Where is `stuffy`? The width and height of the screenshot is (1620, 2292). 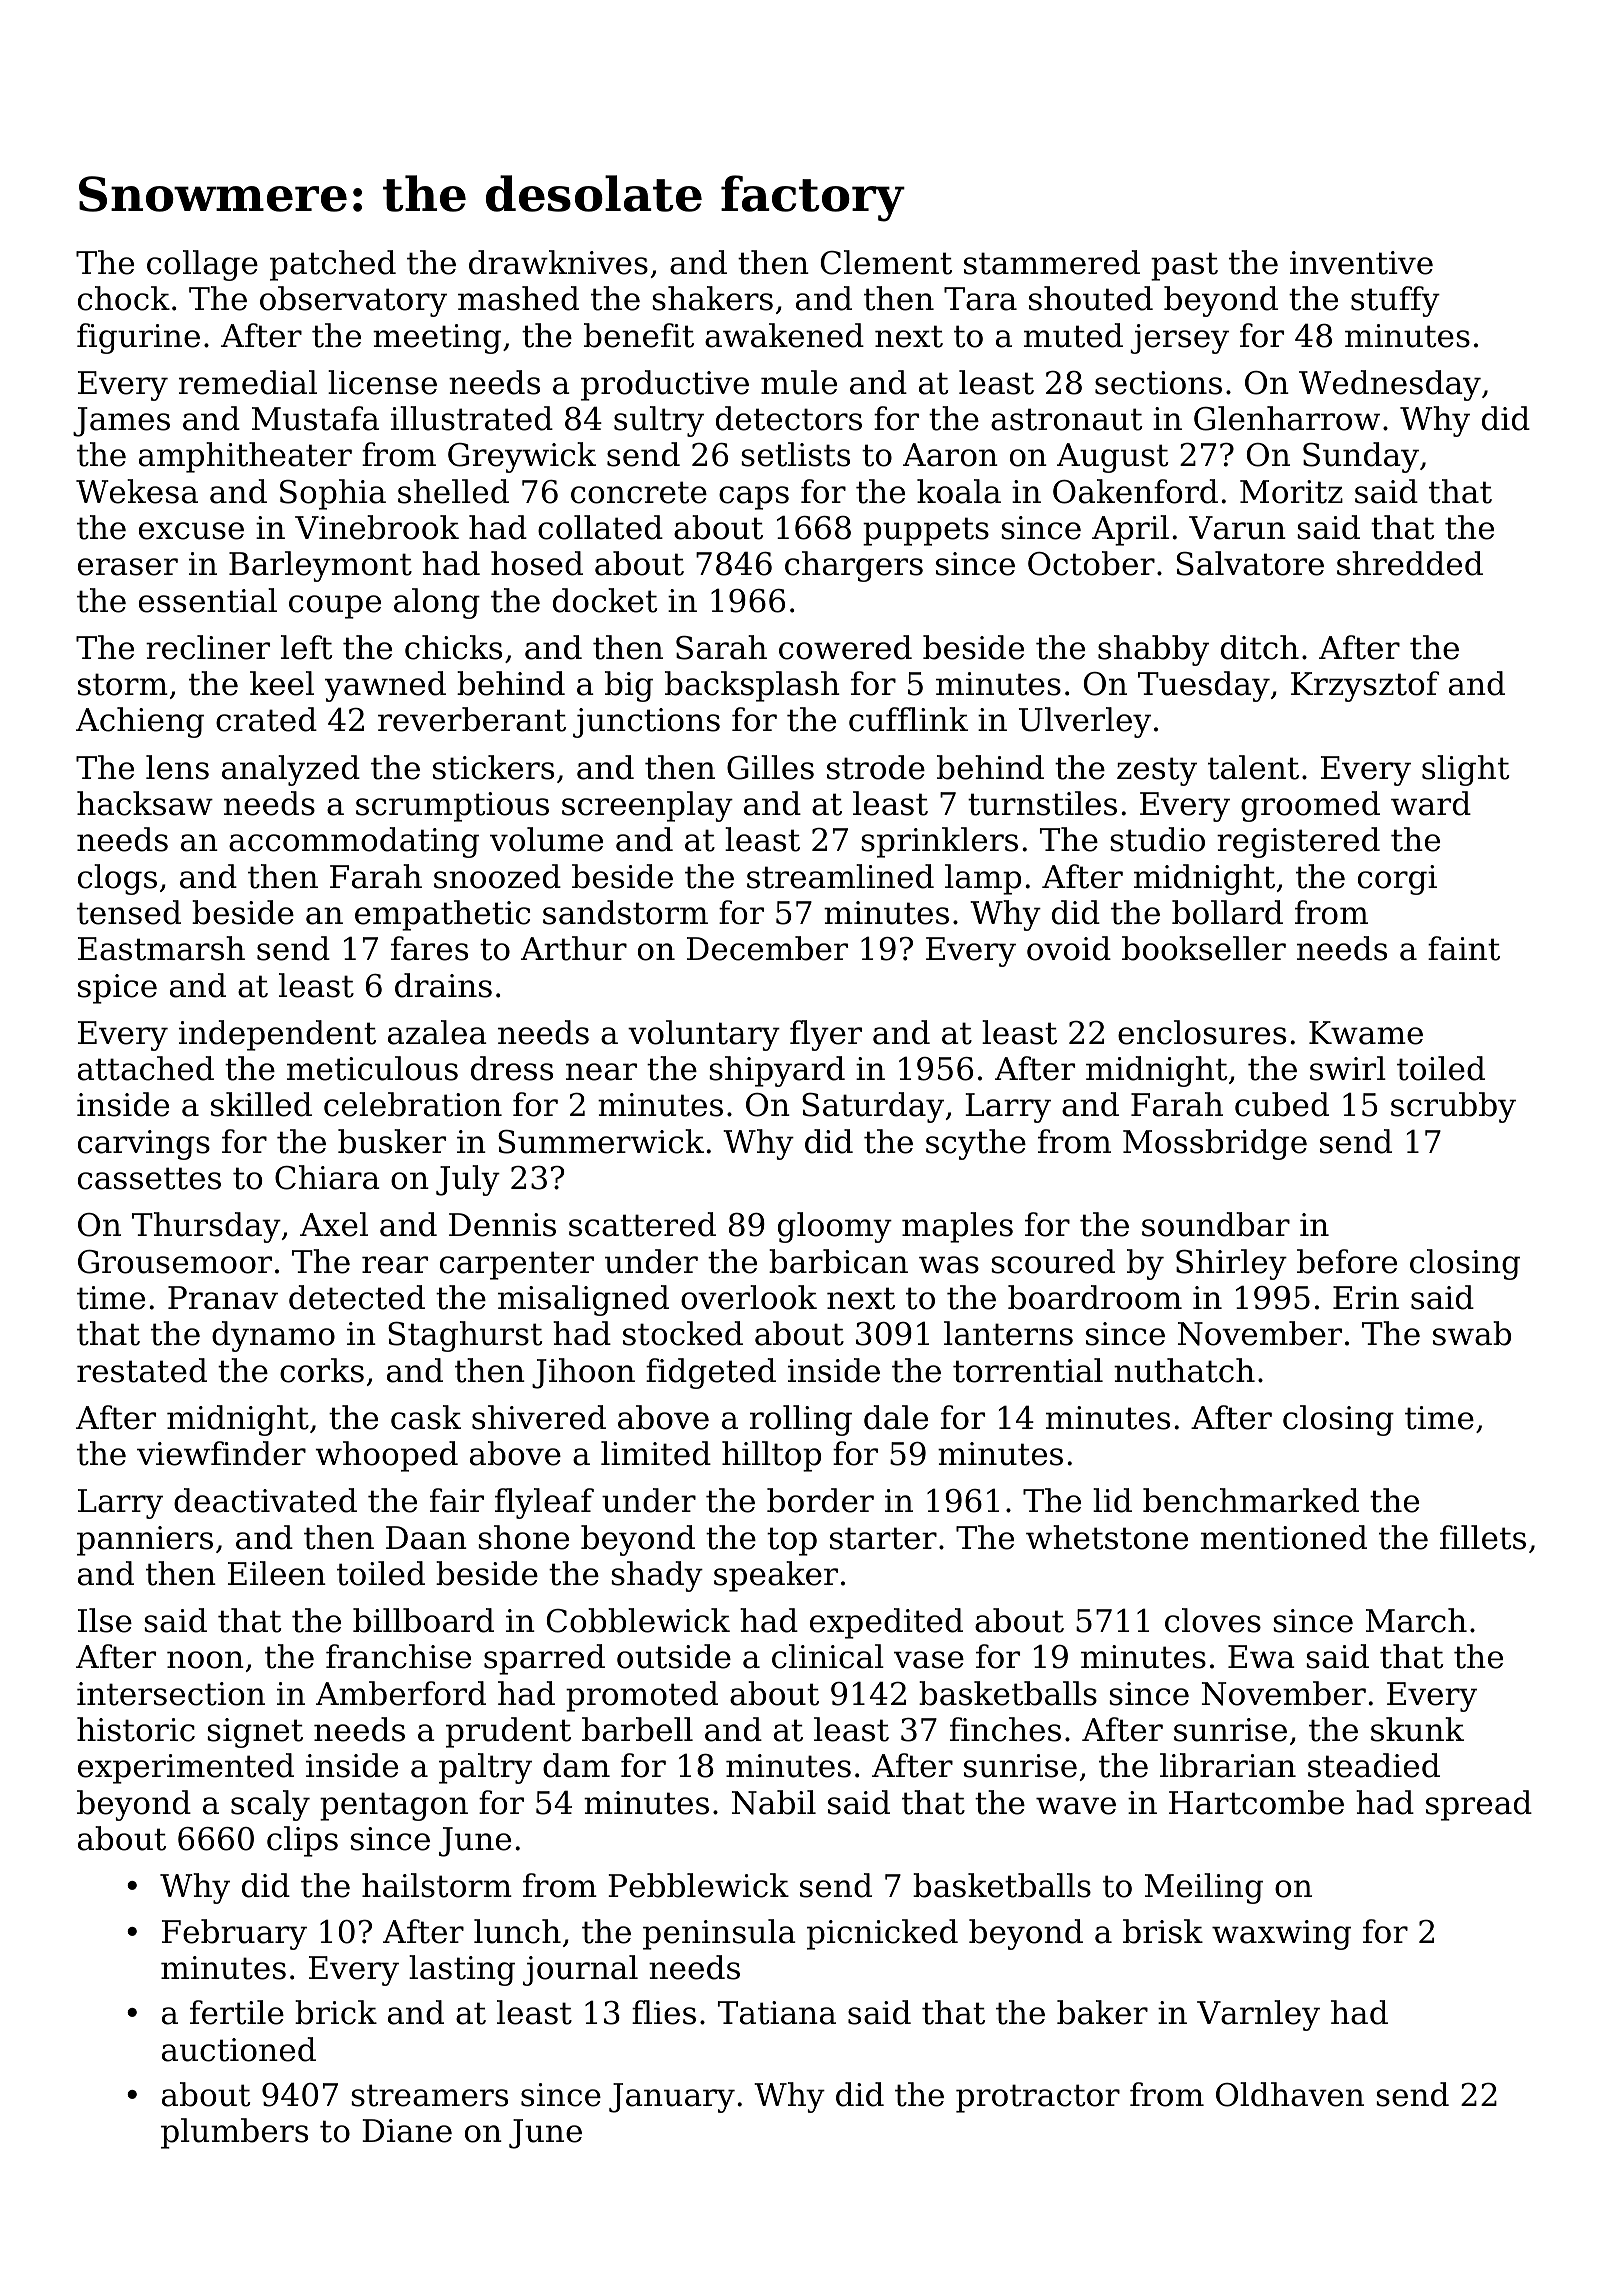
stuffy is located at coordinates (1395, 301).
